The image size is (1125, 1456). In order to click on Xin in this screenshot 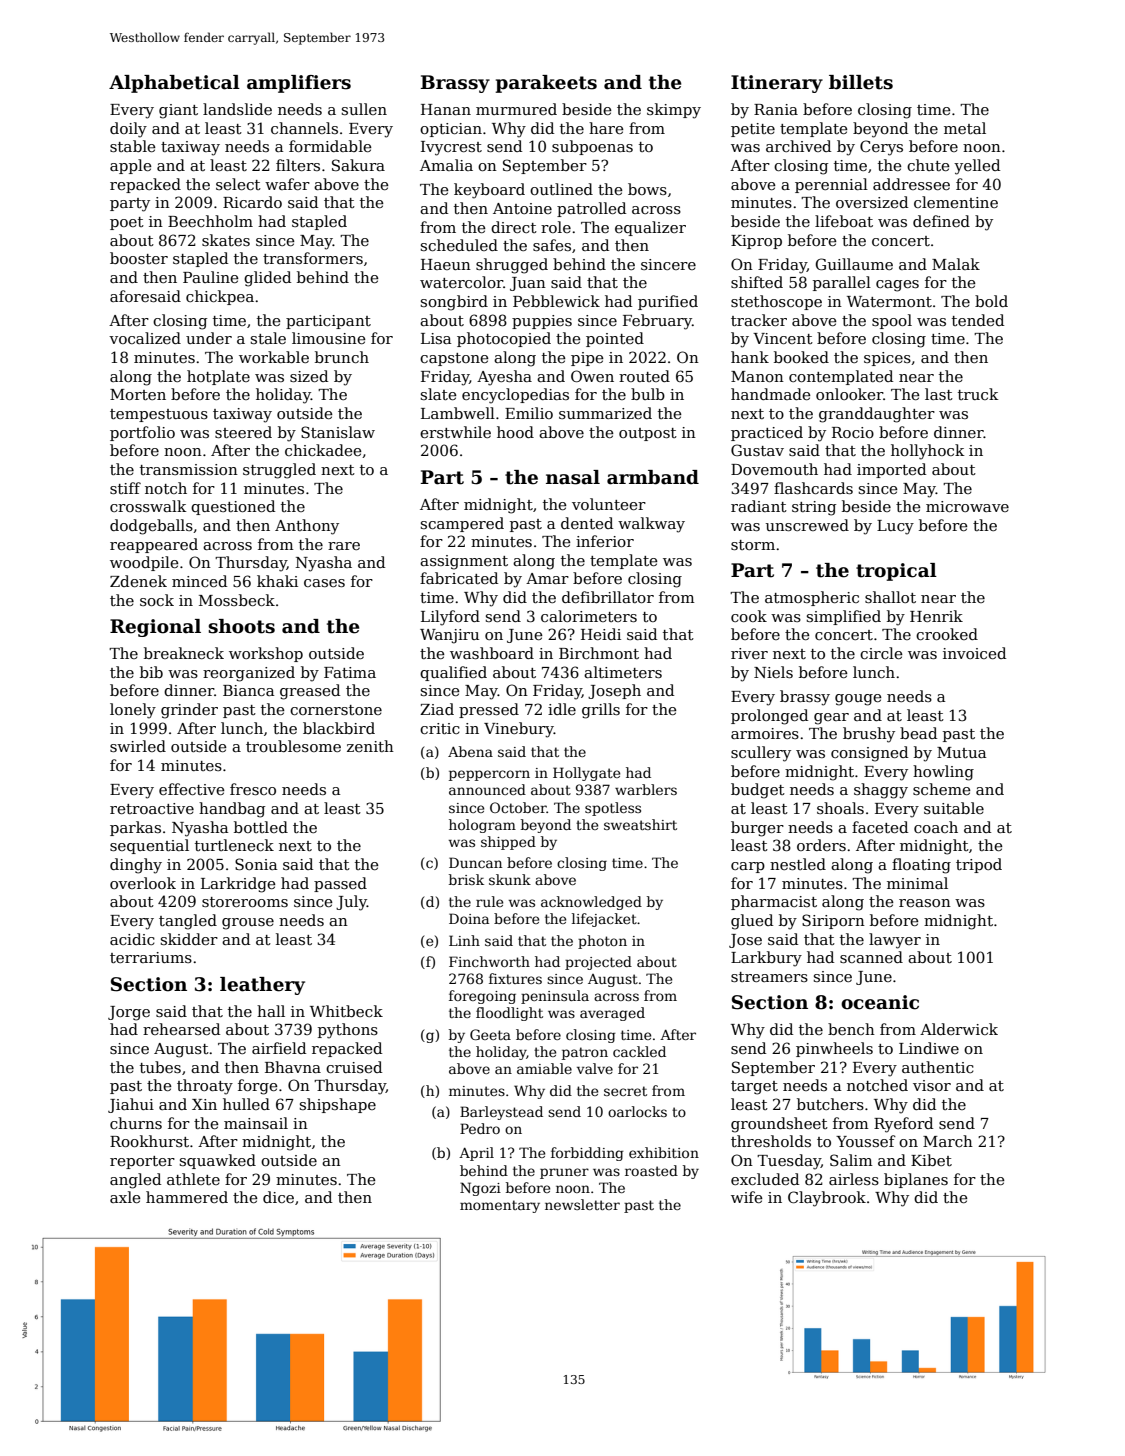, I will do `click(204, 1104)`.
